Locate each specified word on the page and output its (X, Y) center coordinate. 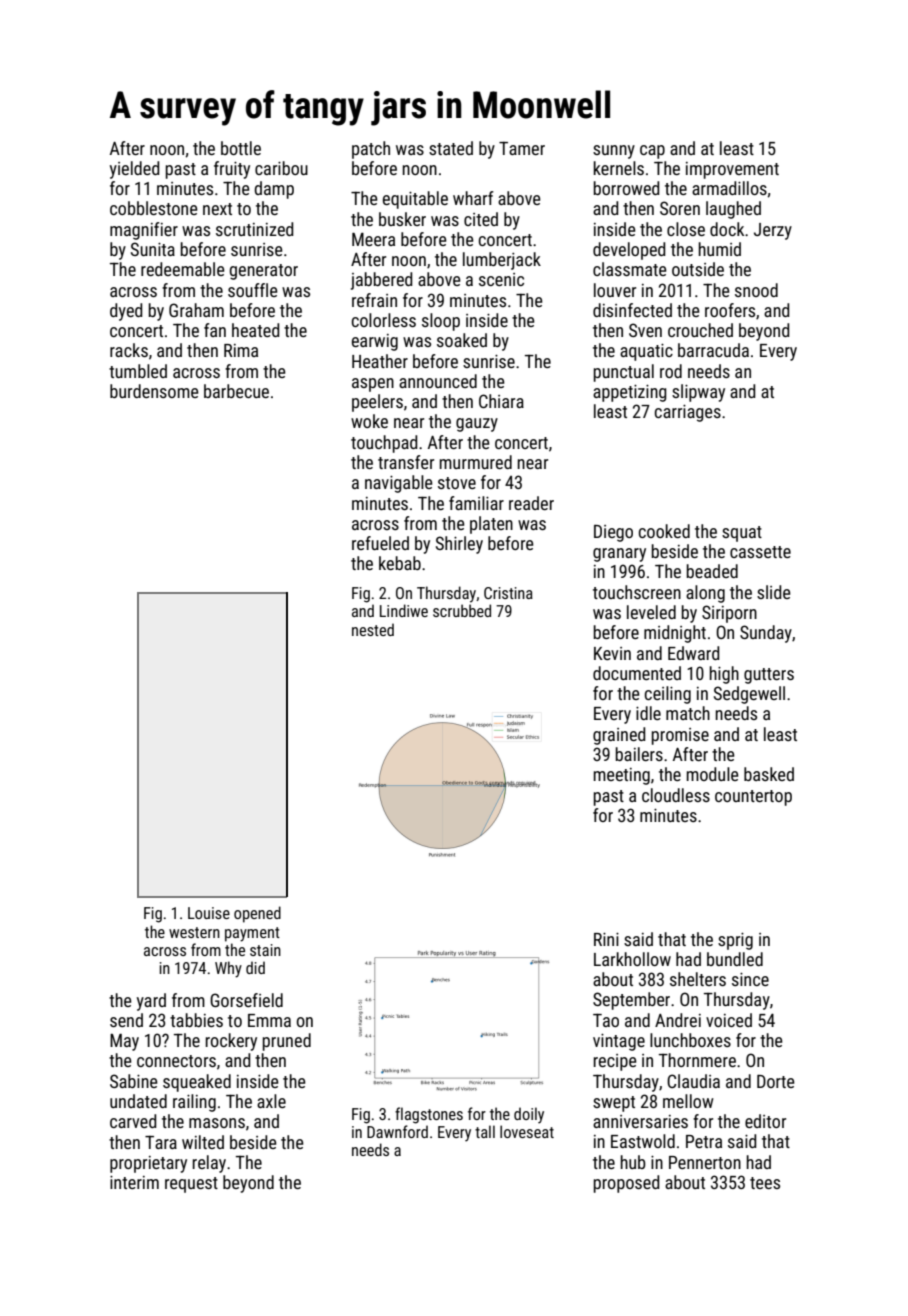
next (217, 209)
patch (371, 150)
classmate (630, 269)
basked (769, 774)
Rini (606, 939)
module (713, 774)
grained (619, 736)
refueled (380, 543)
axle (271, 1101)
